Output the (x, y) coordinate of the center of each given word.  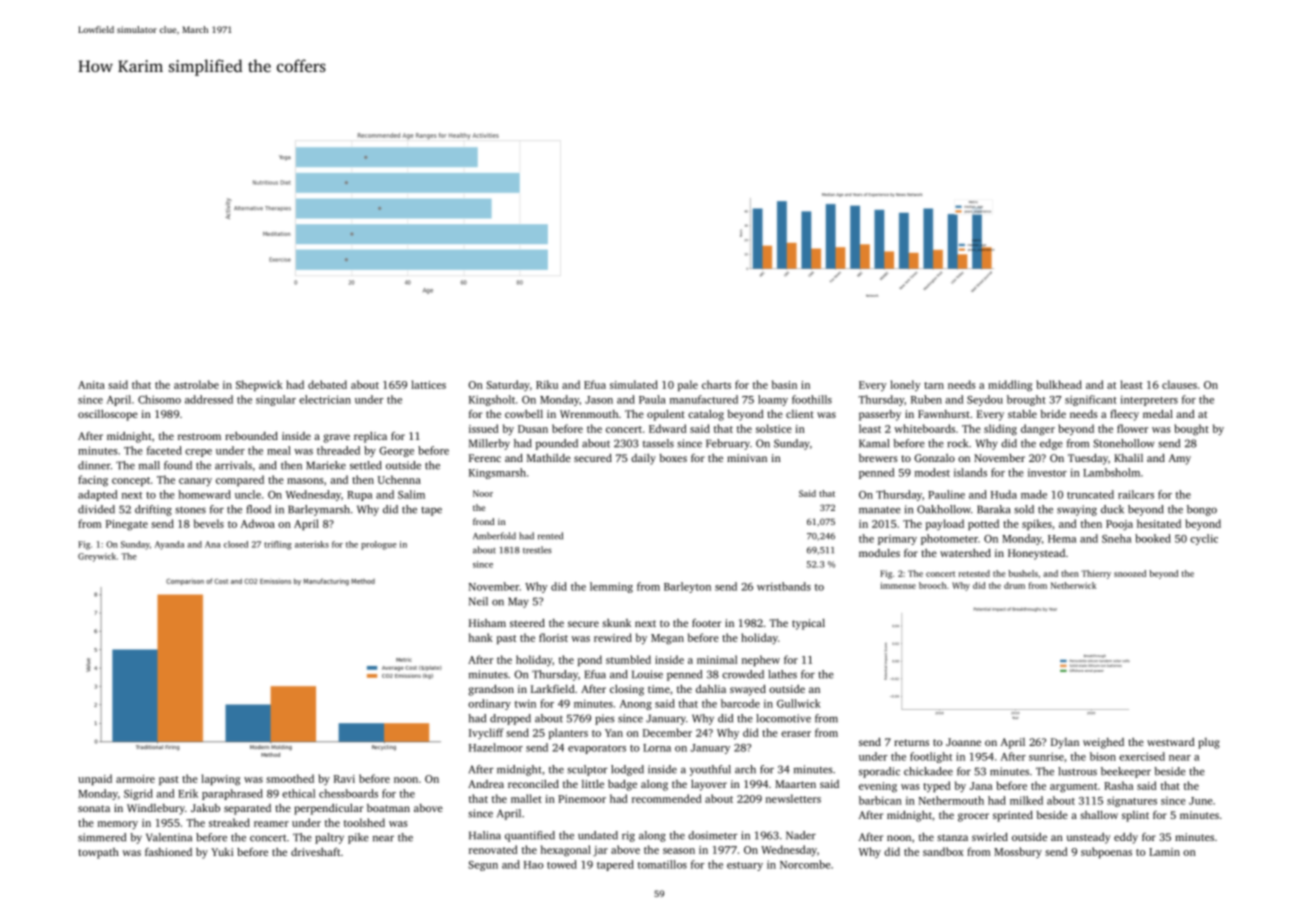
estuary (745, 866)
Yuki (222, 852)
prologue (379, 545)
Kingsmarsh (497, 473)
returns (911, 742)
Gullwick (799, 703)
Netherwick (1073, 585)
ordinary (489, 704)
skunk (616, 623)
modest (932, 472)
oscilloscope (108, 415)
